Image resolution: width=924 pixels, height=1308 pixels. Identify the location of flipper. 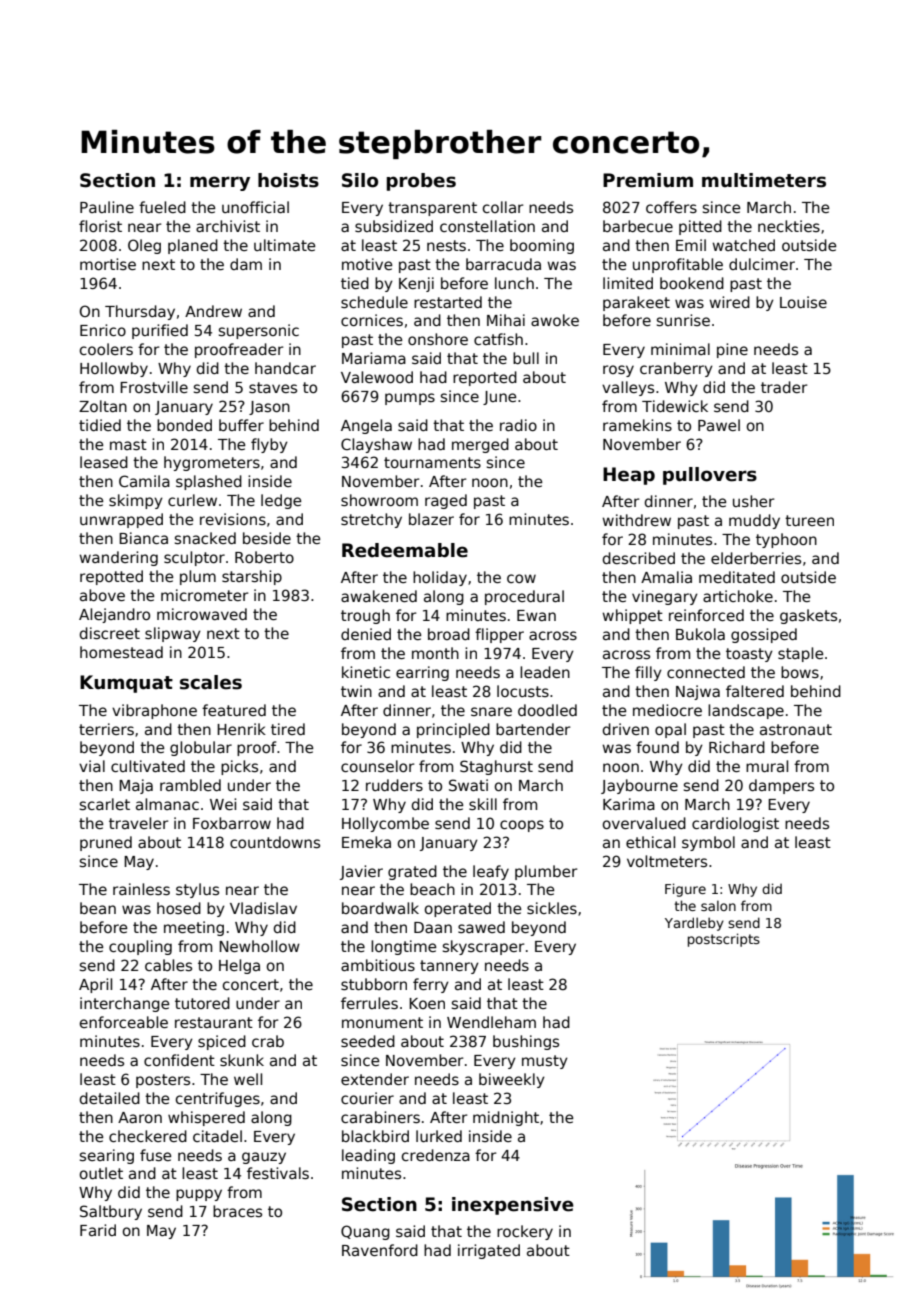
(499, 635).
